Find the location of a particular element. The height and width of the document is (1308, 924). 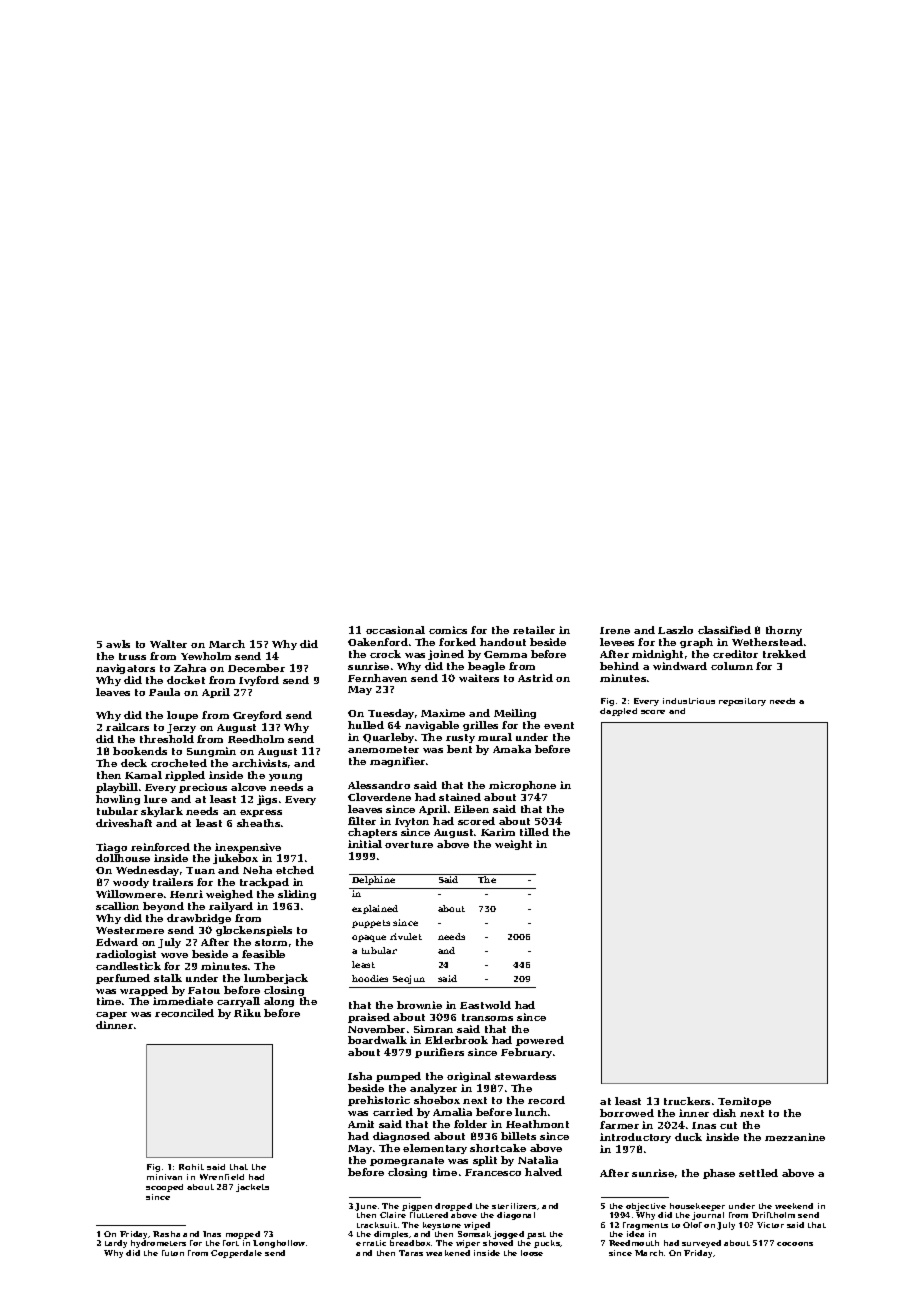

Maxime is located at coordinates (443, 713).
